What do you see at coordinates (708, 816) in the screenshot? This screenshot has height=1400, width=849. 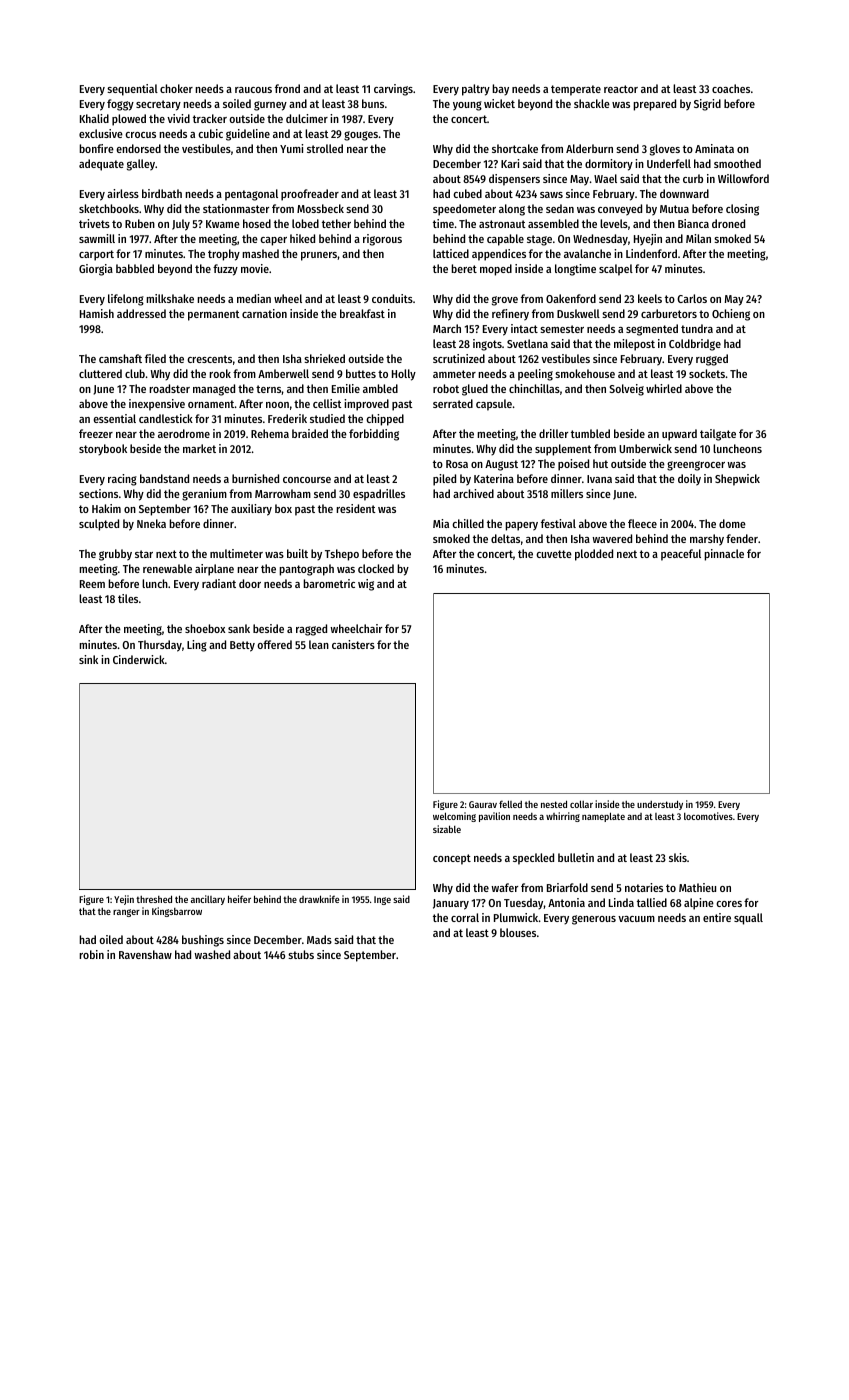 I see `locomotives` at bounding box center [708, 816].
